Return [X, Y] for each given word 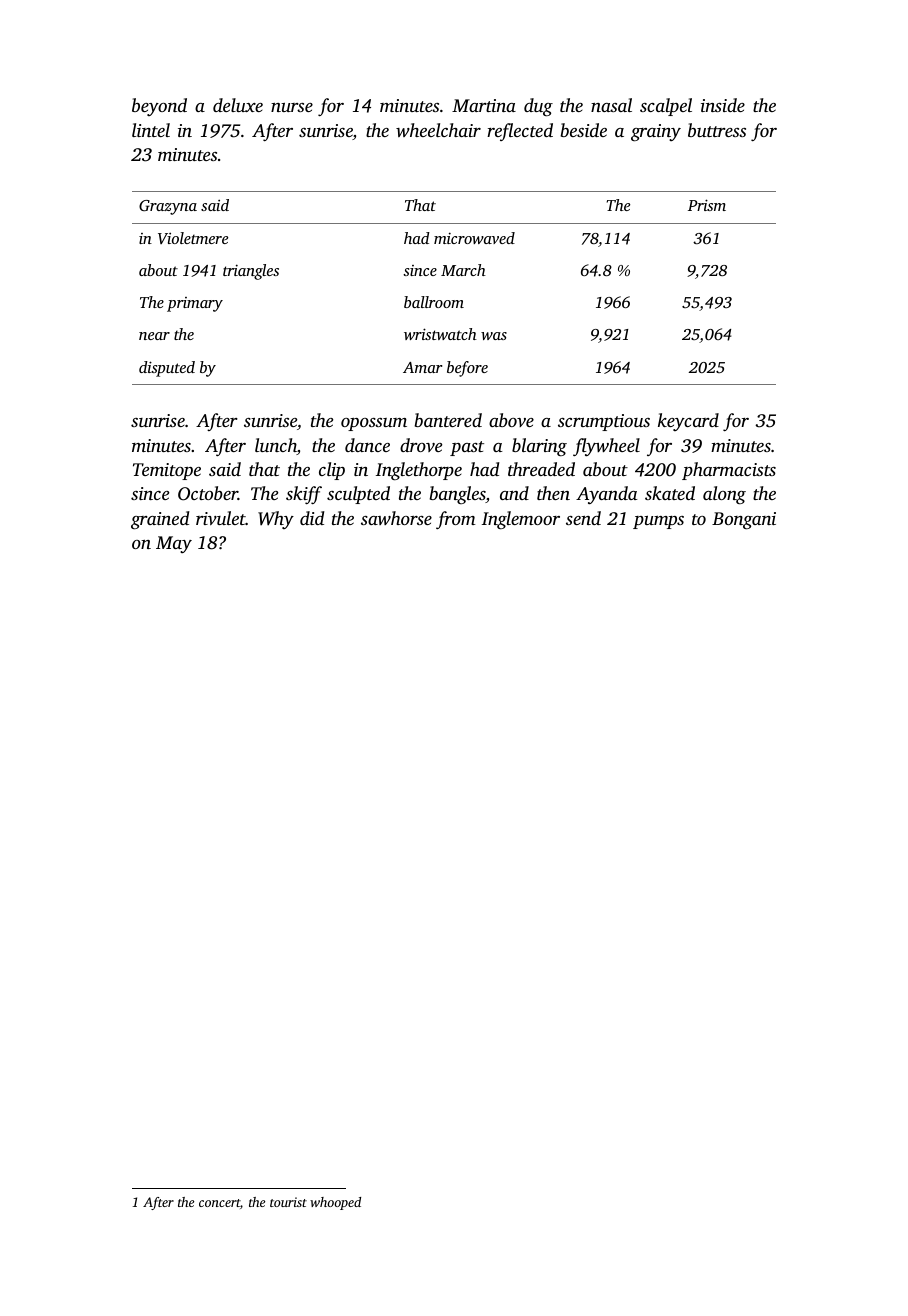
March [463, 270]
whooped [335, 1203]
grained [160, 520]
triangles [251, 272]
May [174, 544]
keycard [688, 422]
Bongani [744, 521]
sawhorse [396, 518]
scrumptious [604, 422]
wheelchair [438, 130]
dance [367, 445]
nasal [611, 105]
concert [219, 1203]
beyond [159, 107]
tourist [288, 1202]
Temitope [167, 471]
